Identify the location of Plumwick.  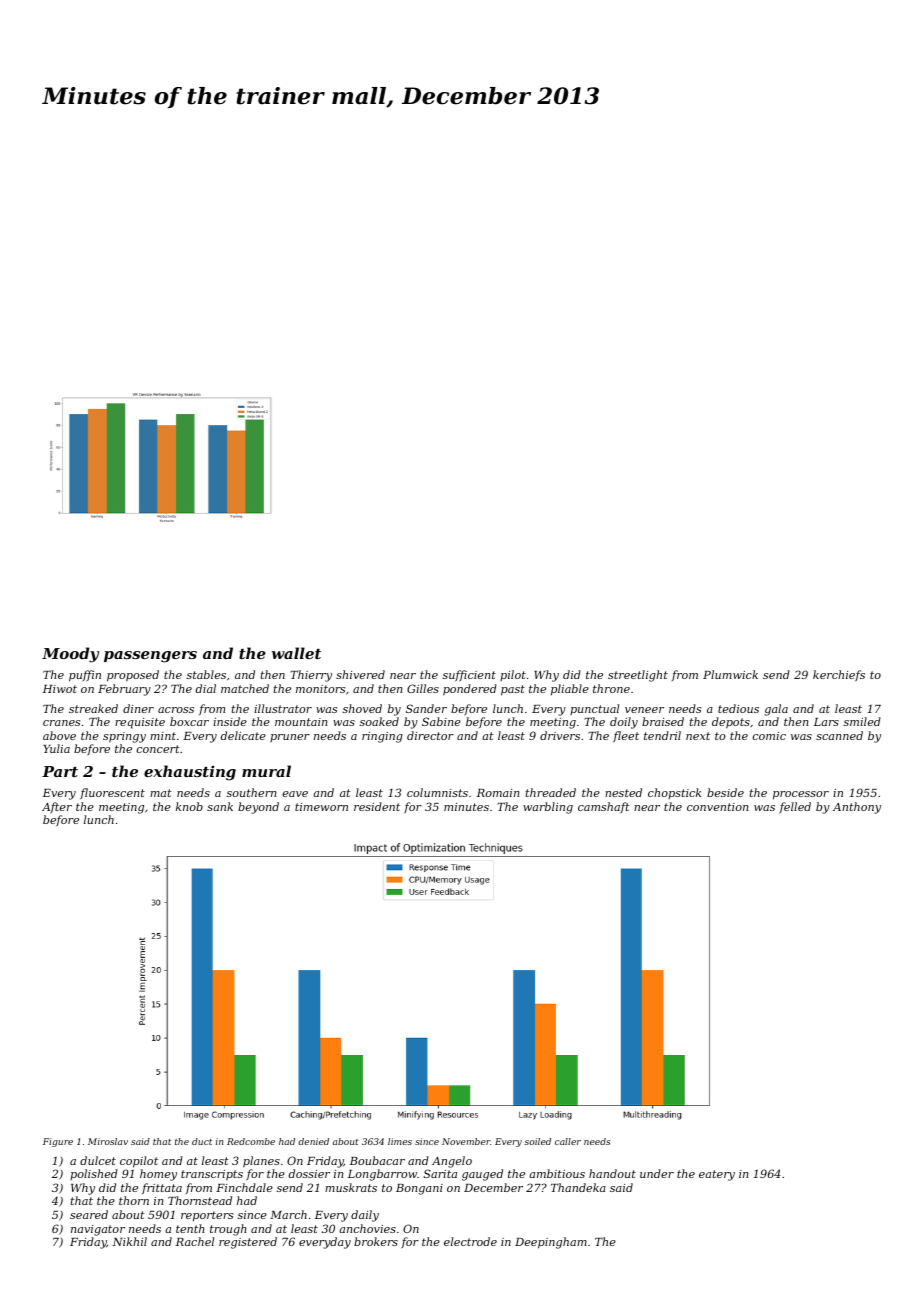
(730, 674).
